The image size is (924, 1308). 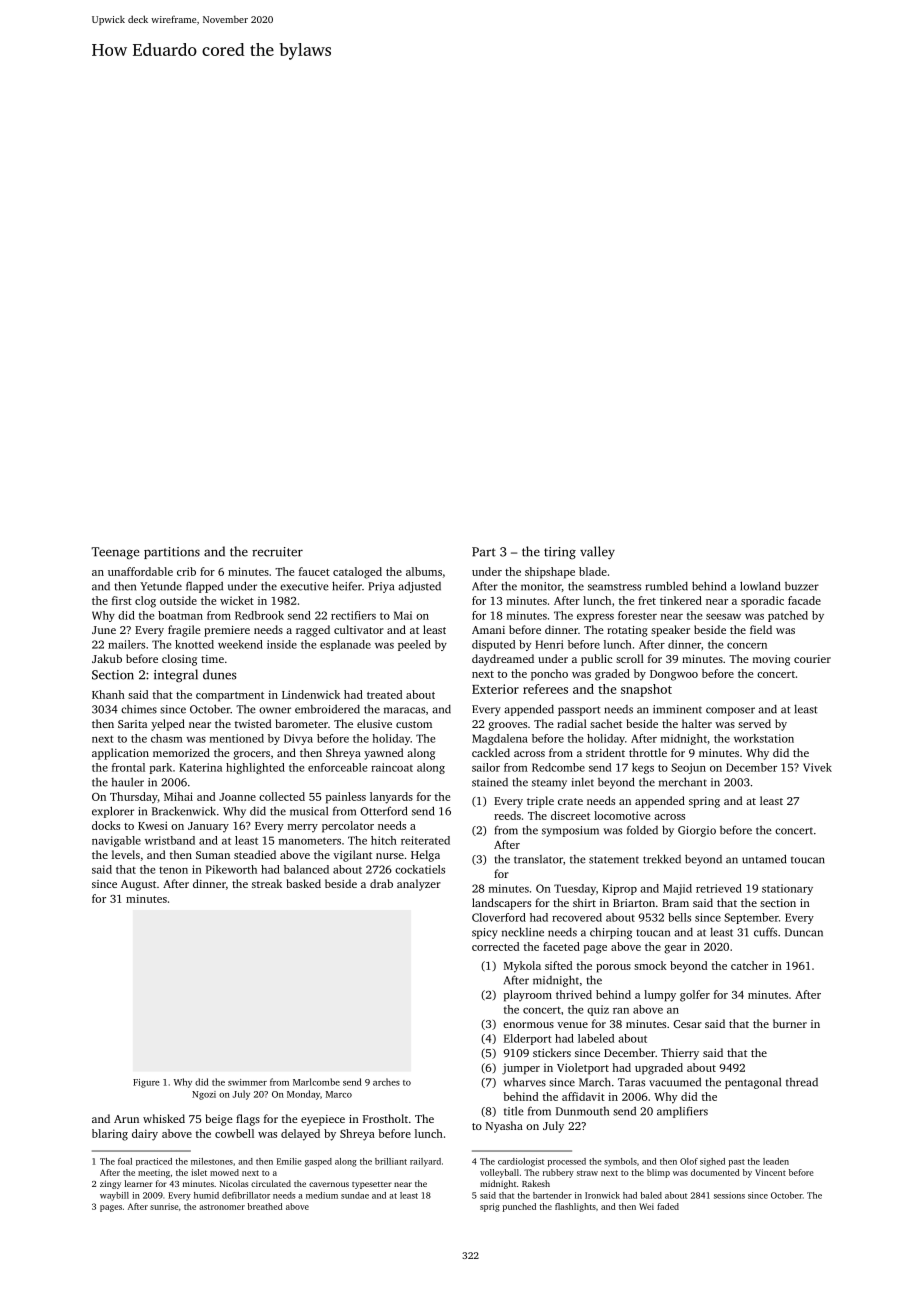 What do you see at coordinates (113, 812) in the screenshot?
I see `explorer` at bounding box center [113, 812].
